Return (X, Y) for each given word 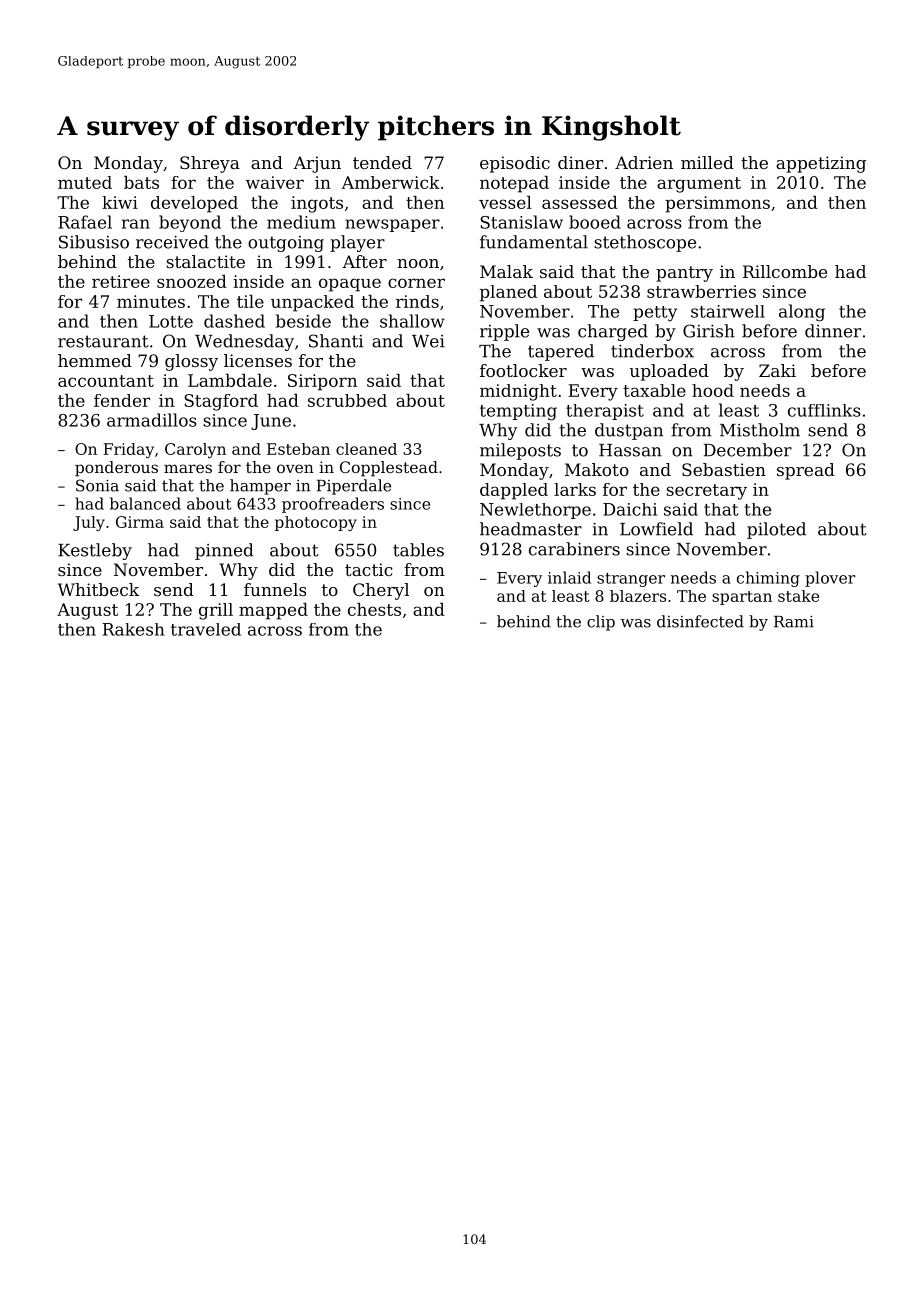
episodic (515, 164)
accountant (106, 381)
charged (613, 332)
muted (85, 182)
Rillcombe (785, 271)
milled (707, 162)
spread (806, 471)
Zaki (777, 370)
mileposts (520, 451)
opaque (350, 285)
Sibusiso (94, 242)
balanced (145, 503)
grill (216, 611)
